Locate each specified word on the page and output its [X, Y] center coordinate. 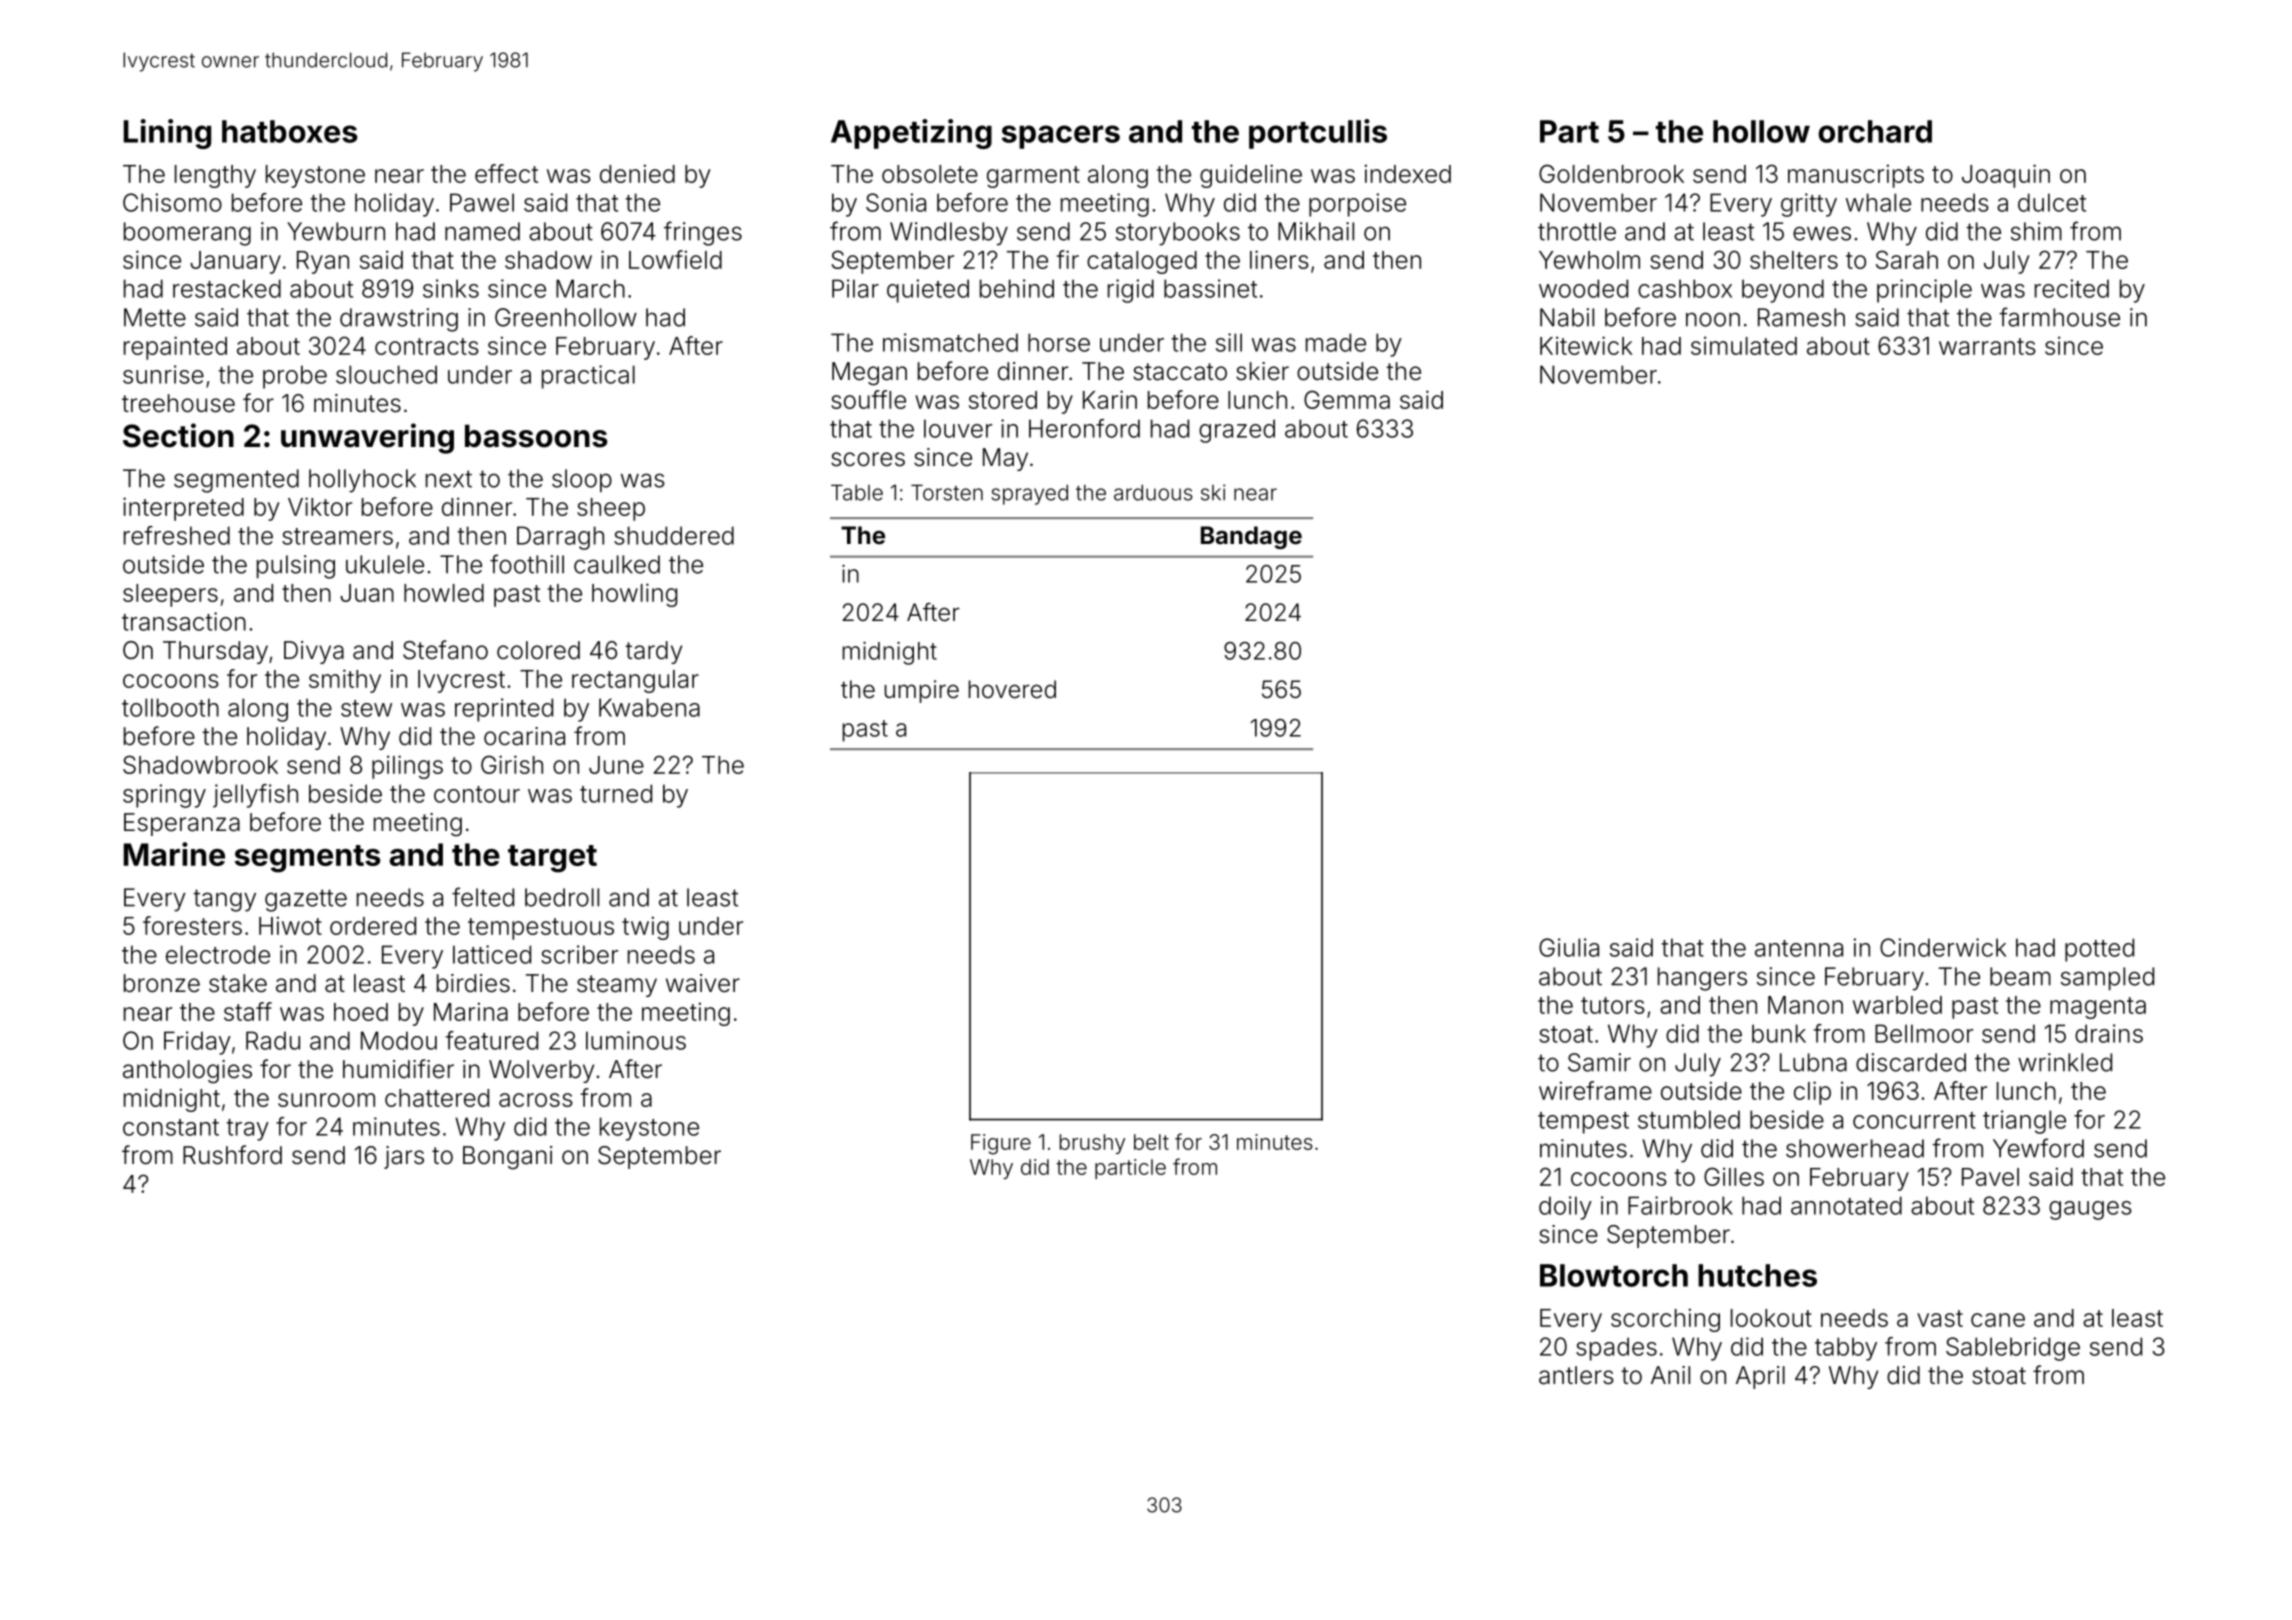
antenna [1799, 948]
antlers [1576, 1375]
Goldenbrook [1611, 173]
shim [2036, 231]
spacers [1061, 137]
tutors [1613, 1005]
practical [588, 377]
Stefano [445, 650]
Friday [197, 1043]
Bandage [1251, 537]
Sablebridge [2013, 1349]
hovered [1012, 689]
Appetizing [911, 134]
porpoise [1357, 205]
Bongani [507, 1158]
